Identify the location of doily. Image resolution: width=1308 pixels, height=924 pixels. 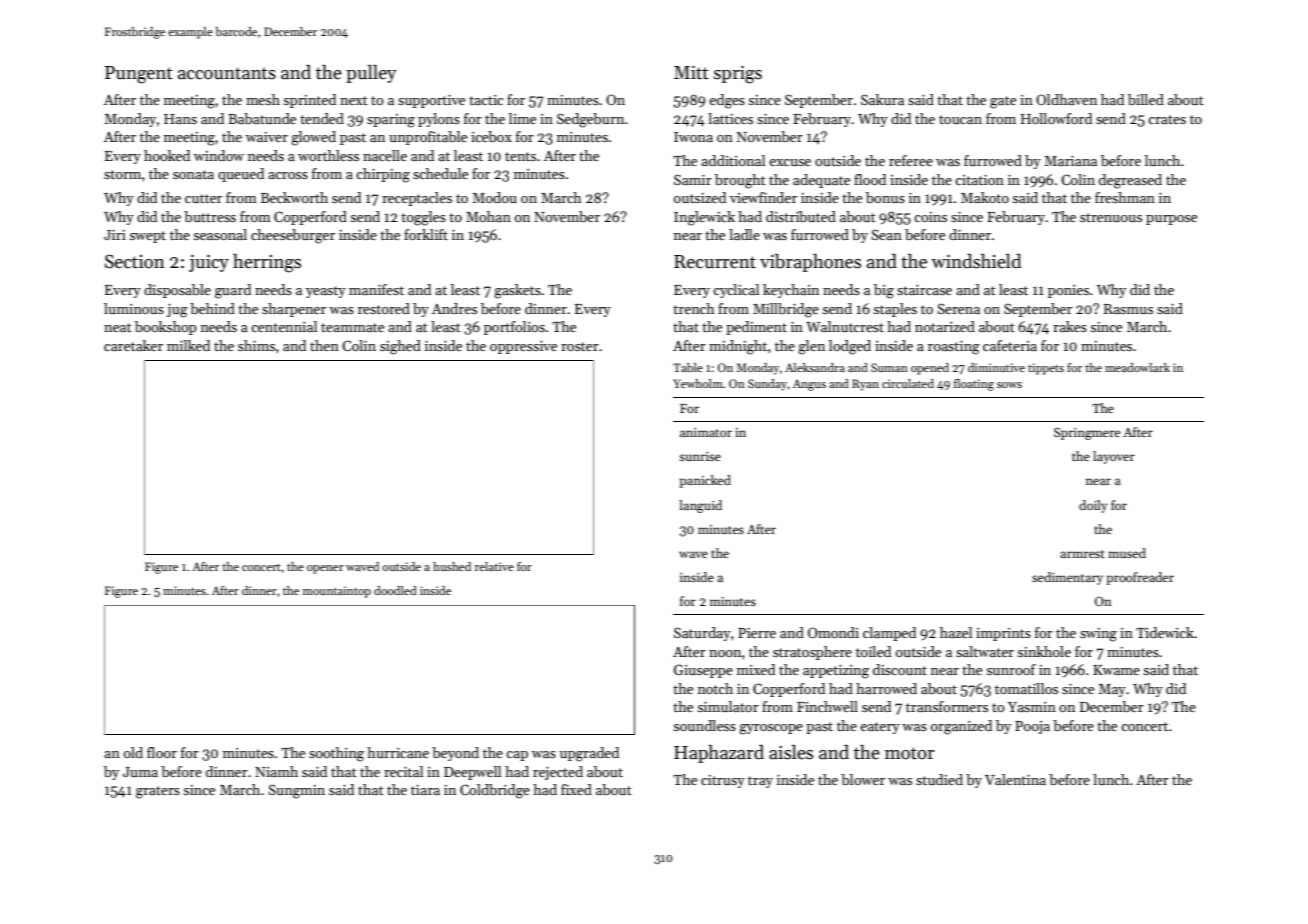
(1093, 506).
